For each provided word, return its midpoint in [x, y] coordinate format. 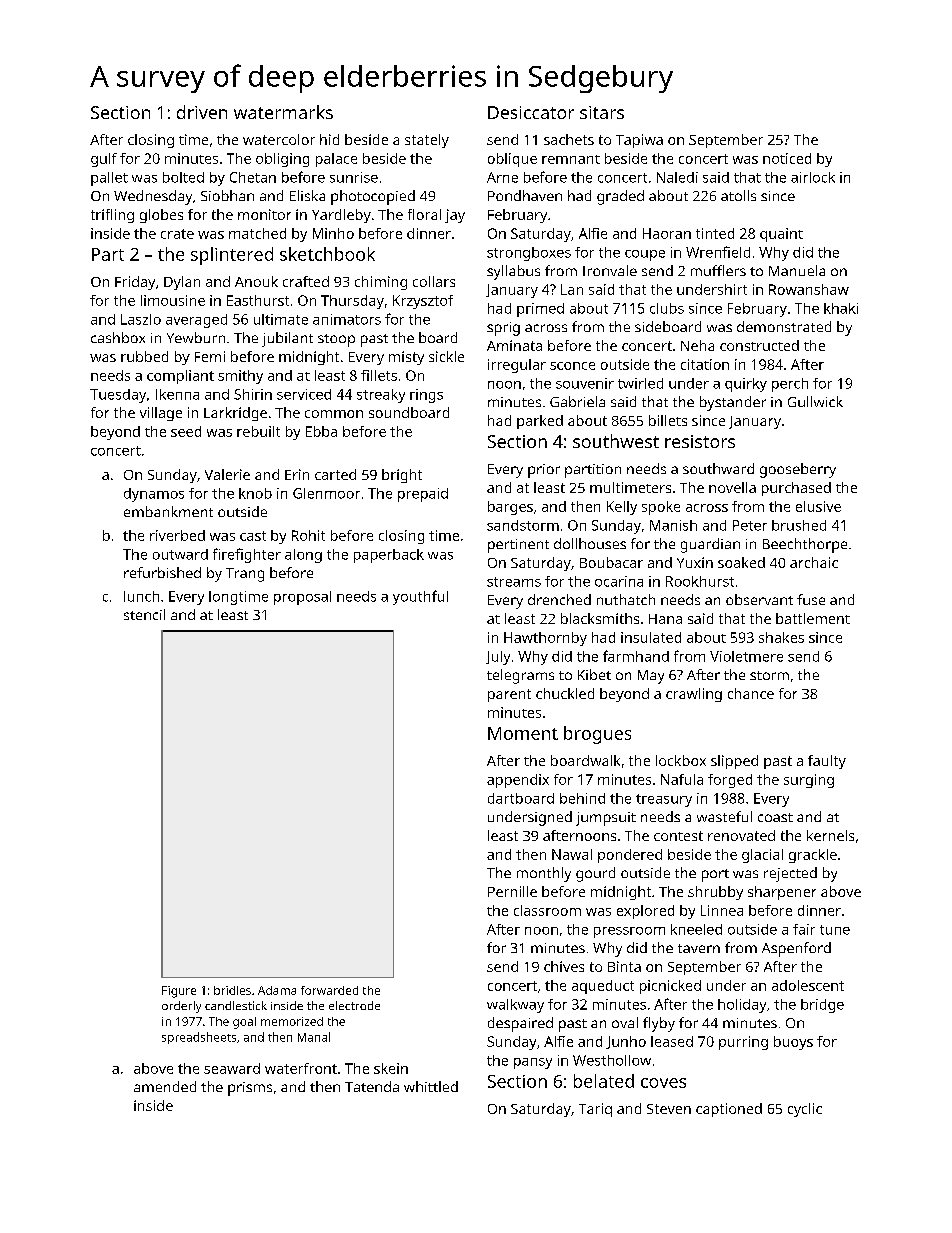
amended [165, 1086]
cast [253, 536]
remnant [571, 159]
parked [540, 422]
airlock [813, 177]
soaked [741, 562]
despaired [520, 1024]
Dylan [182, 283]
